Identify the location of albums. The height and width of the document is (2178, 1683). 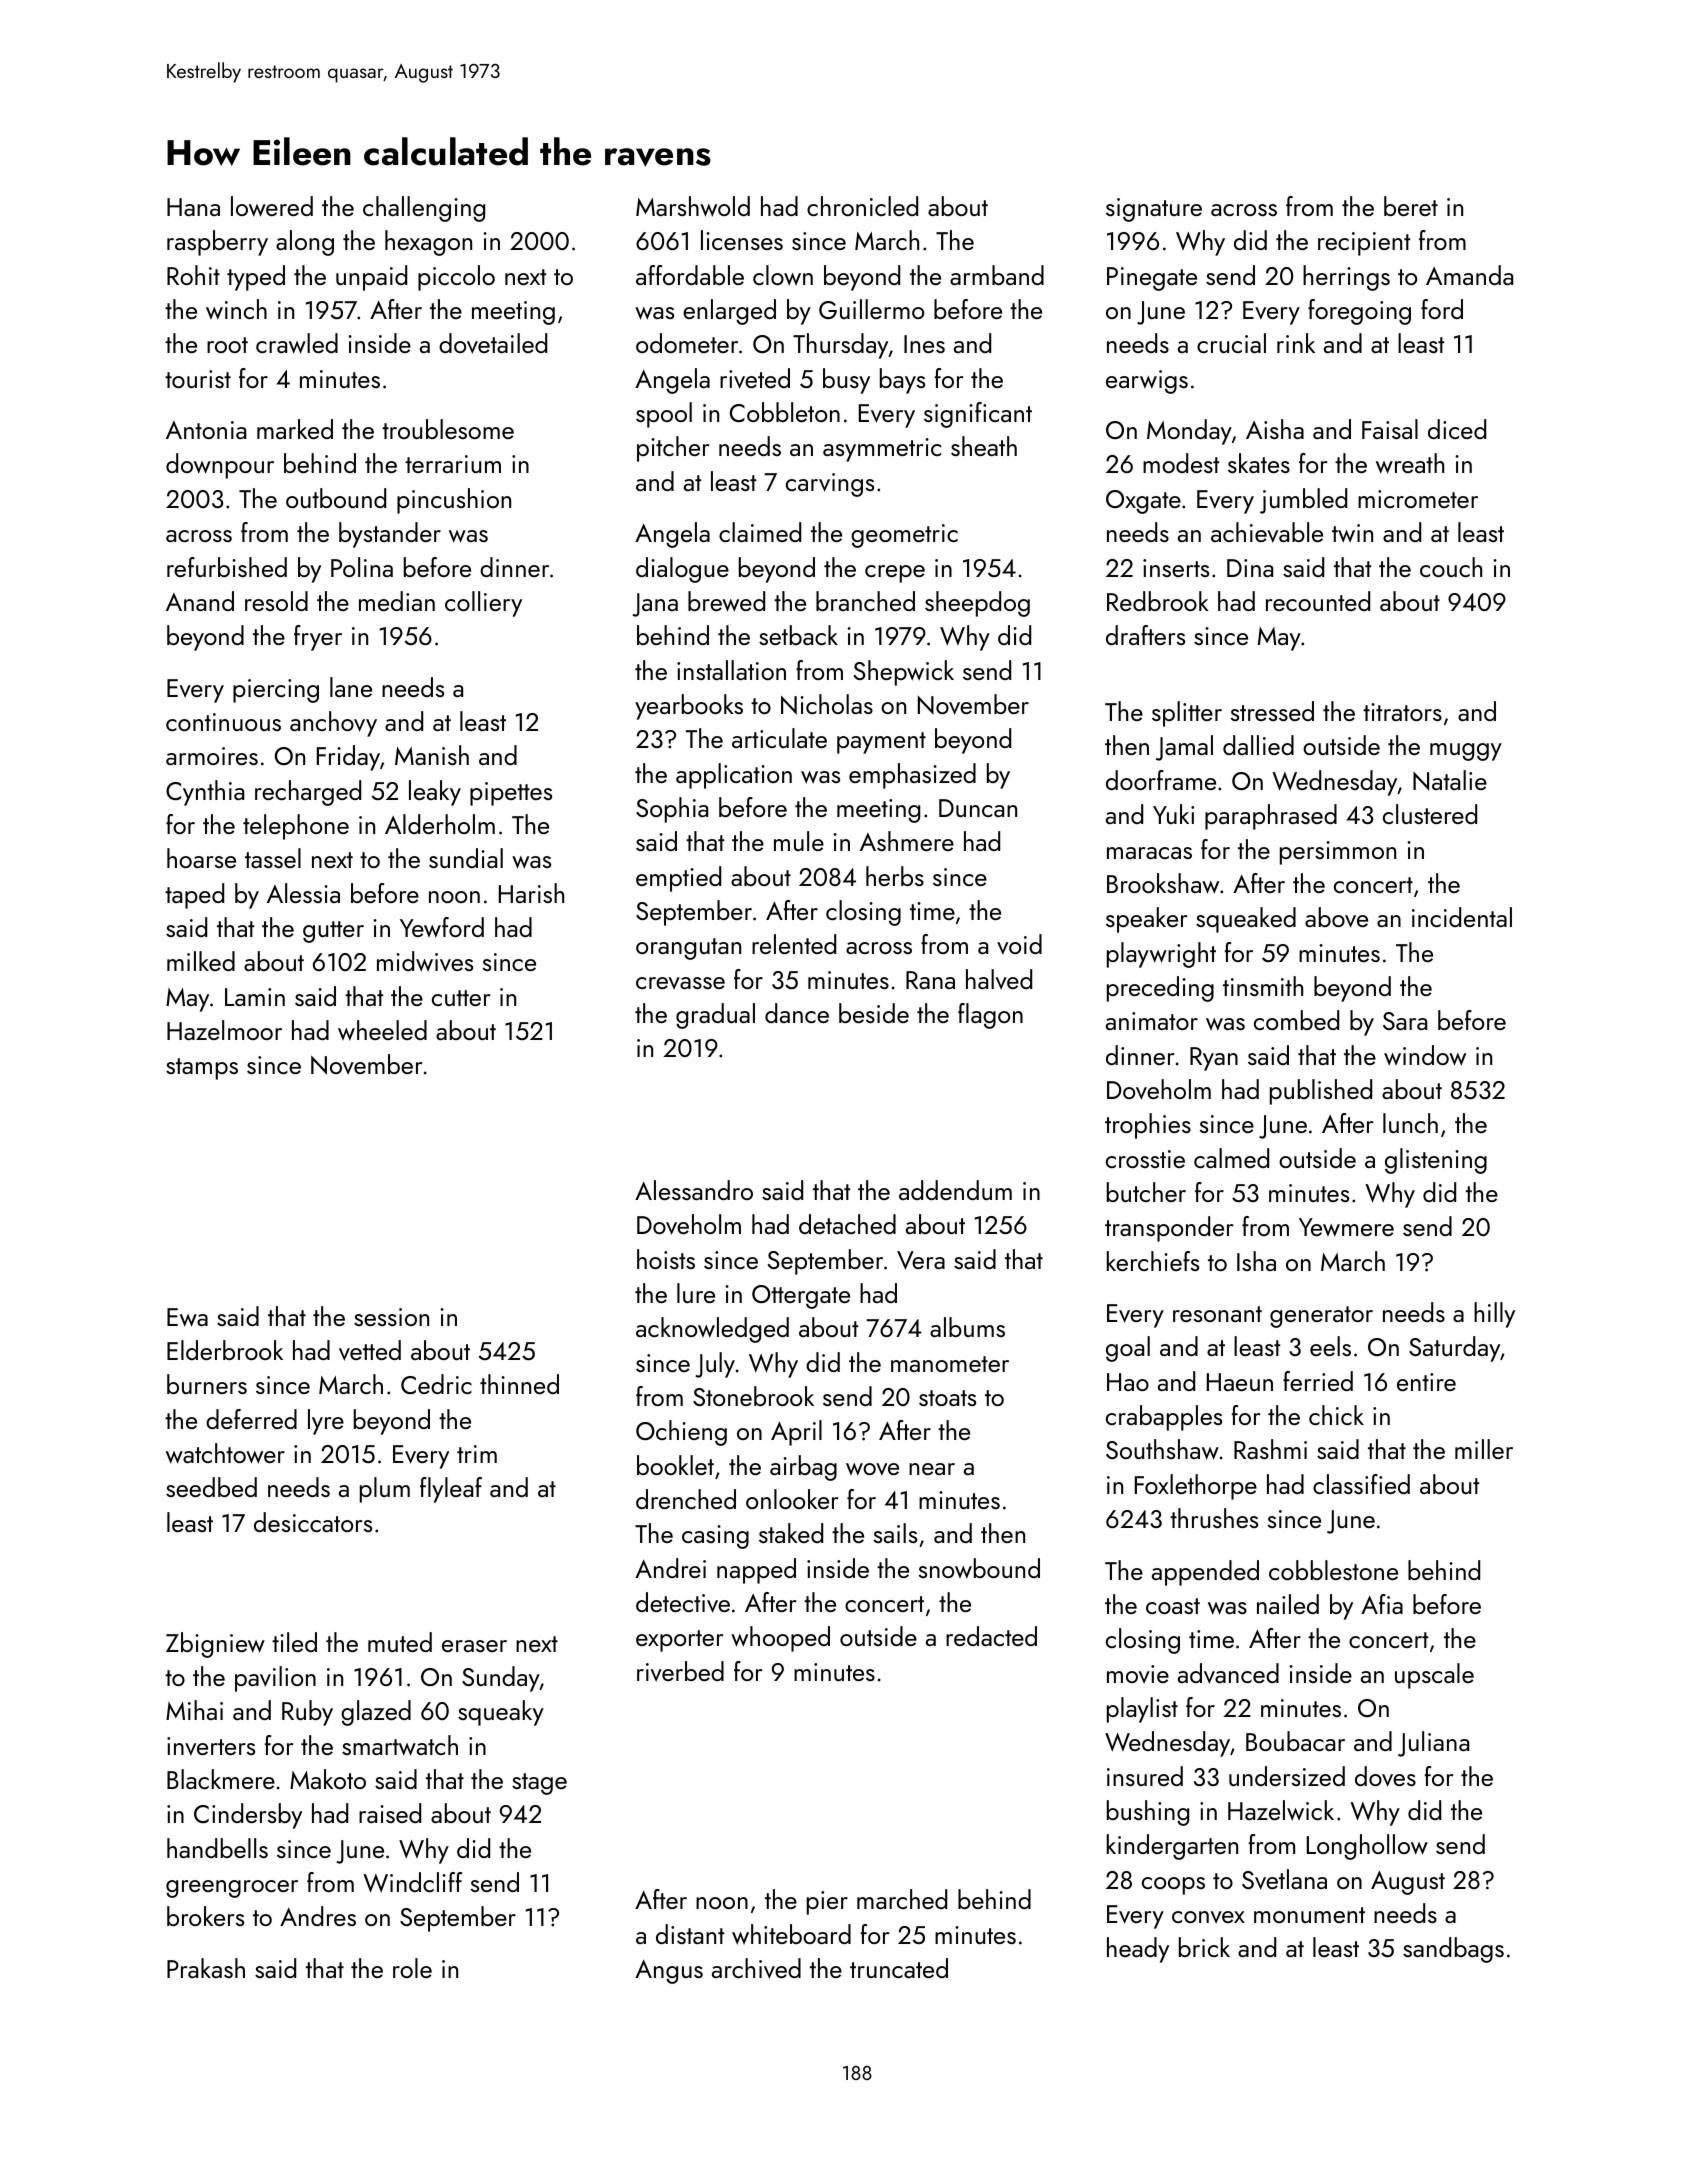
(967, 1327).
